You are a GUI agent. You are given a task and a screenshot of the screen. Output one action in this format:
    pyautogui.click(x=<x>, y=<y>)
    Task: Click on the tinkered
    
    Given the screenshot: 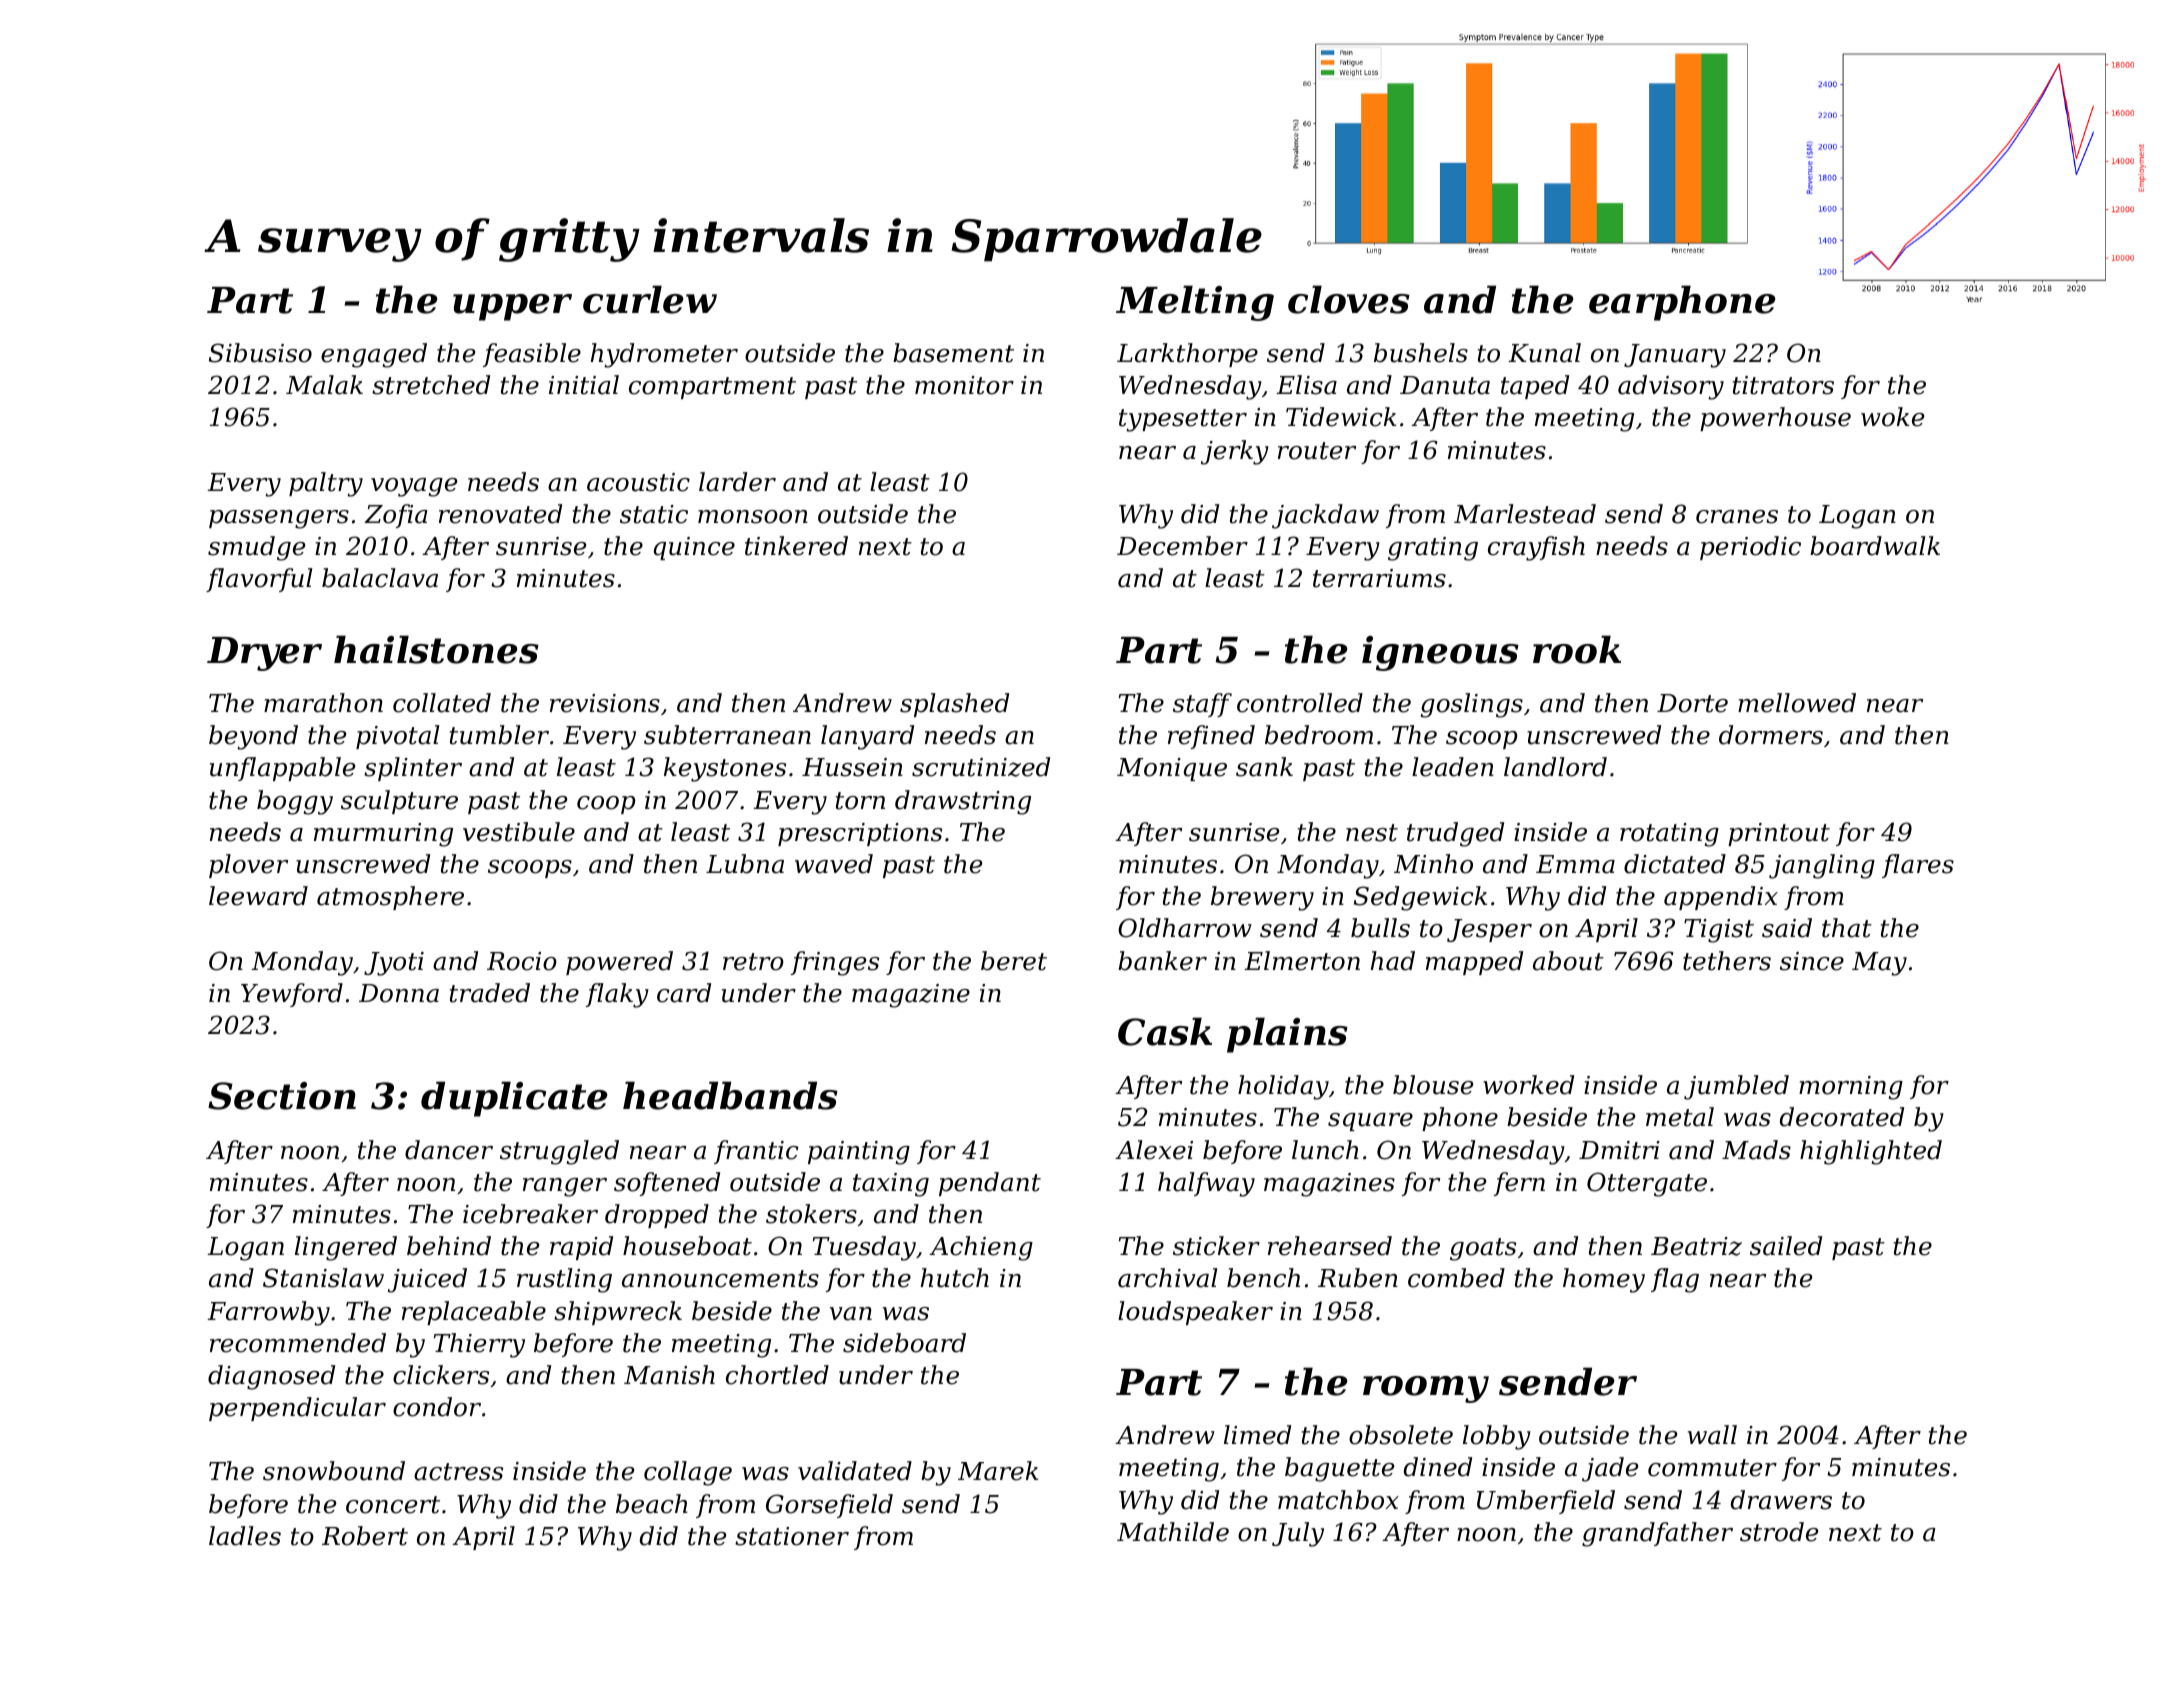 What is the action you would take?
    pyautogui.click(x=796, y=546)
